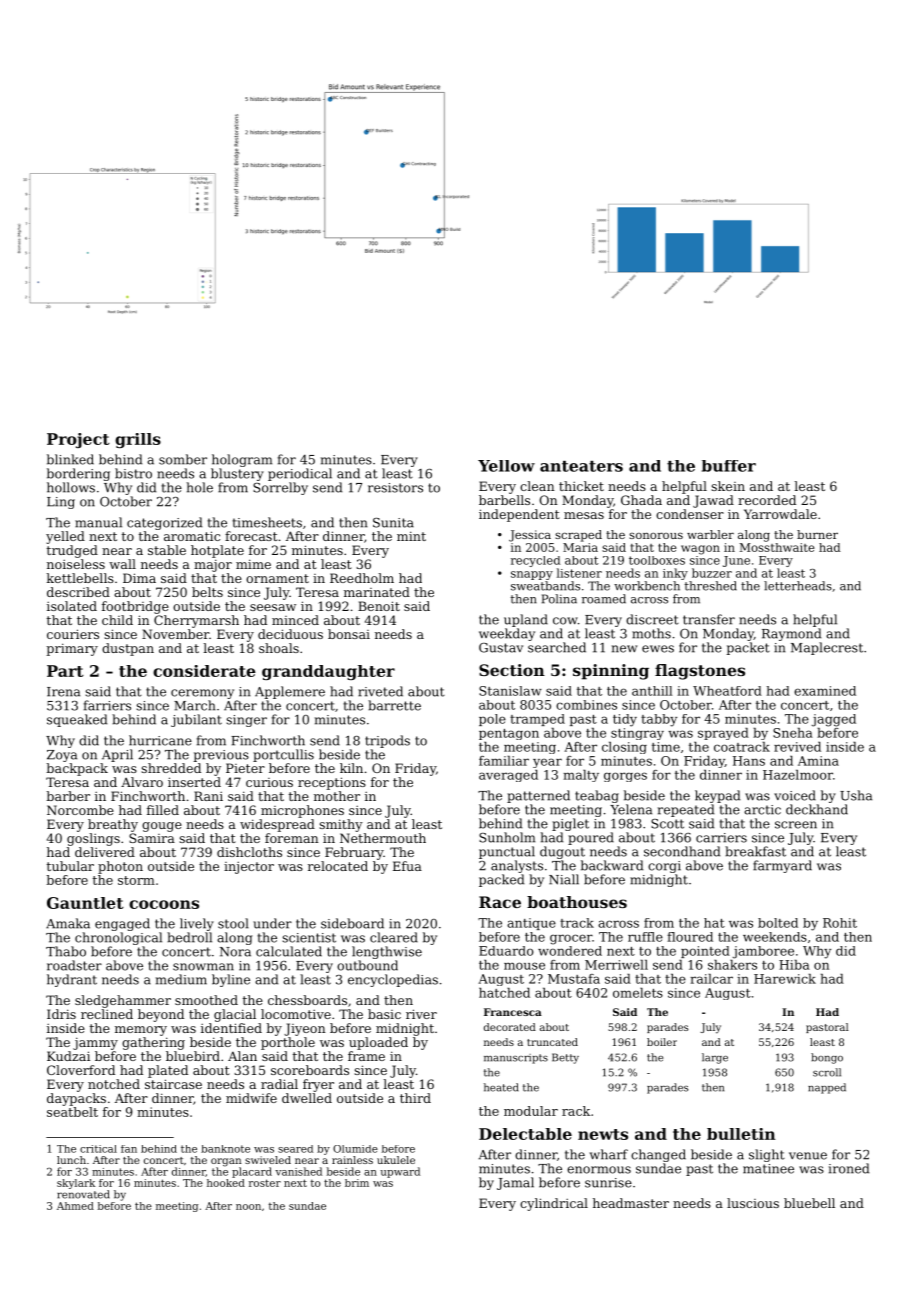 Image resolution: width=924 pixels, height=1308 pixels. What do you see at coordinates (507, 837) in the page?
I see `Sunholm` at bounding box center [507, 837].
